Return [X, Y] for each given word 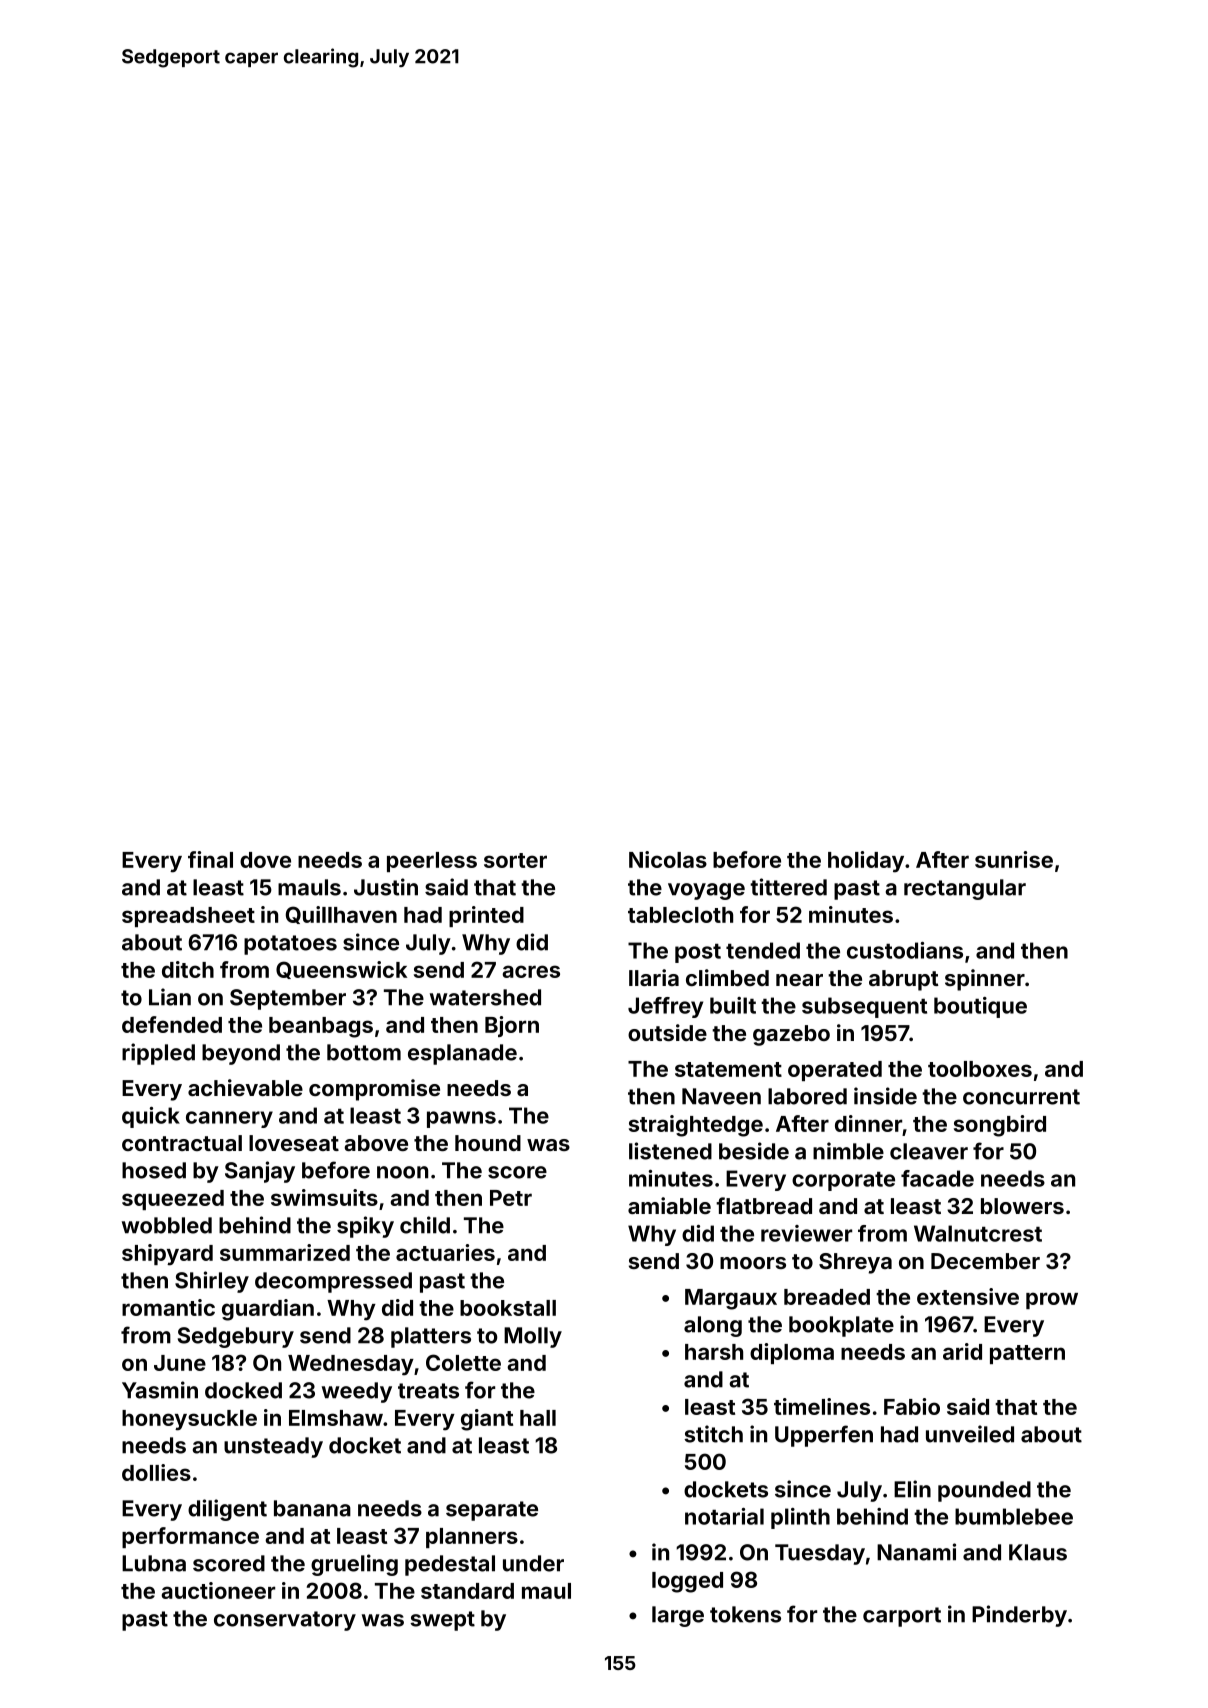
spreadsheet [188, 917]
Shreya [855, 1263]
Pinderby [1019, 1616]
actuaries [445, 1252]
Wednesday [351, 1365]
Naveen [721, 1096]
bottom [364, 1052]
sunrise [1014, 859]
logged [687, 1582]
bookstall [508, 1308]
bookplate [841, 1326]
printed [486, 916]
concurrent [1021, 1097]
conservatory [285, 1621]
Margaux [731, 1299]
